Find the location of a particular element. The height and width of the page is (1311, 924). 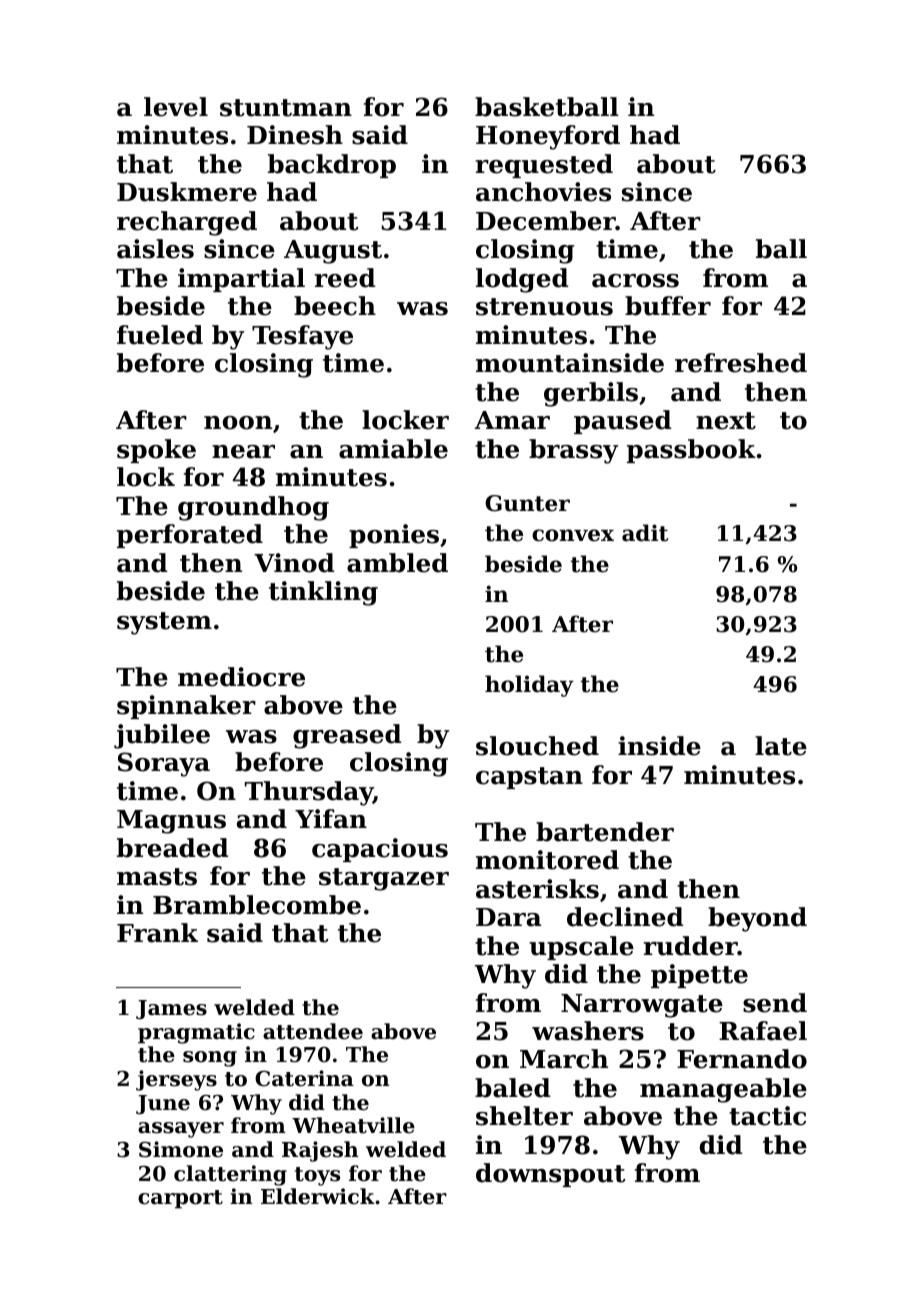

near is located at coordinates (243, 452).
